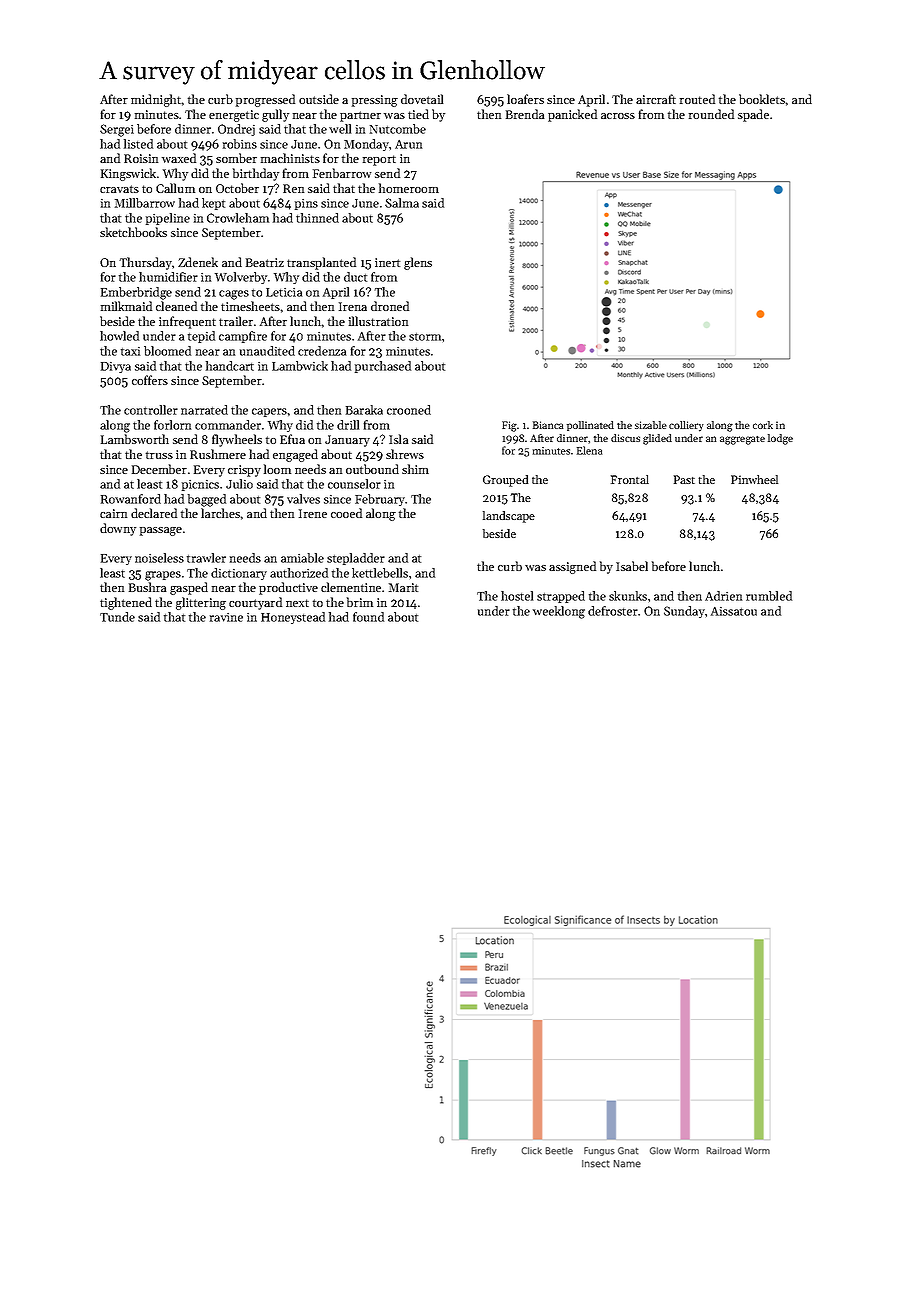 The image size is (924, 1308). Describe the element at coordinates (150, 380) in the image. I see `coffers` at that location.
